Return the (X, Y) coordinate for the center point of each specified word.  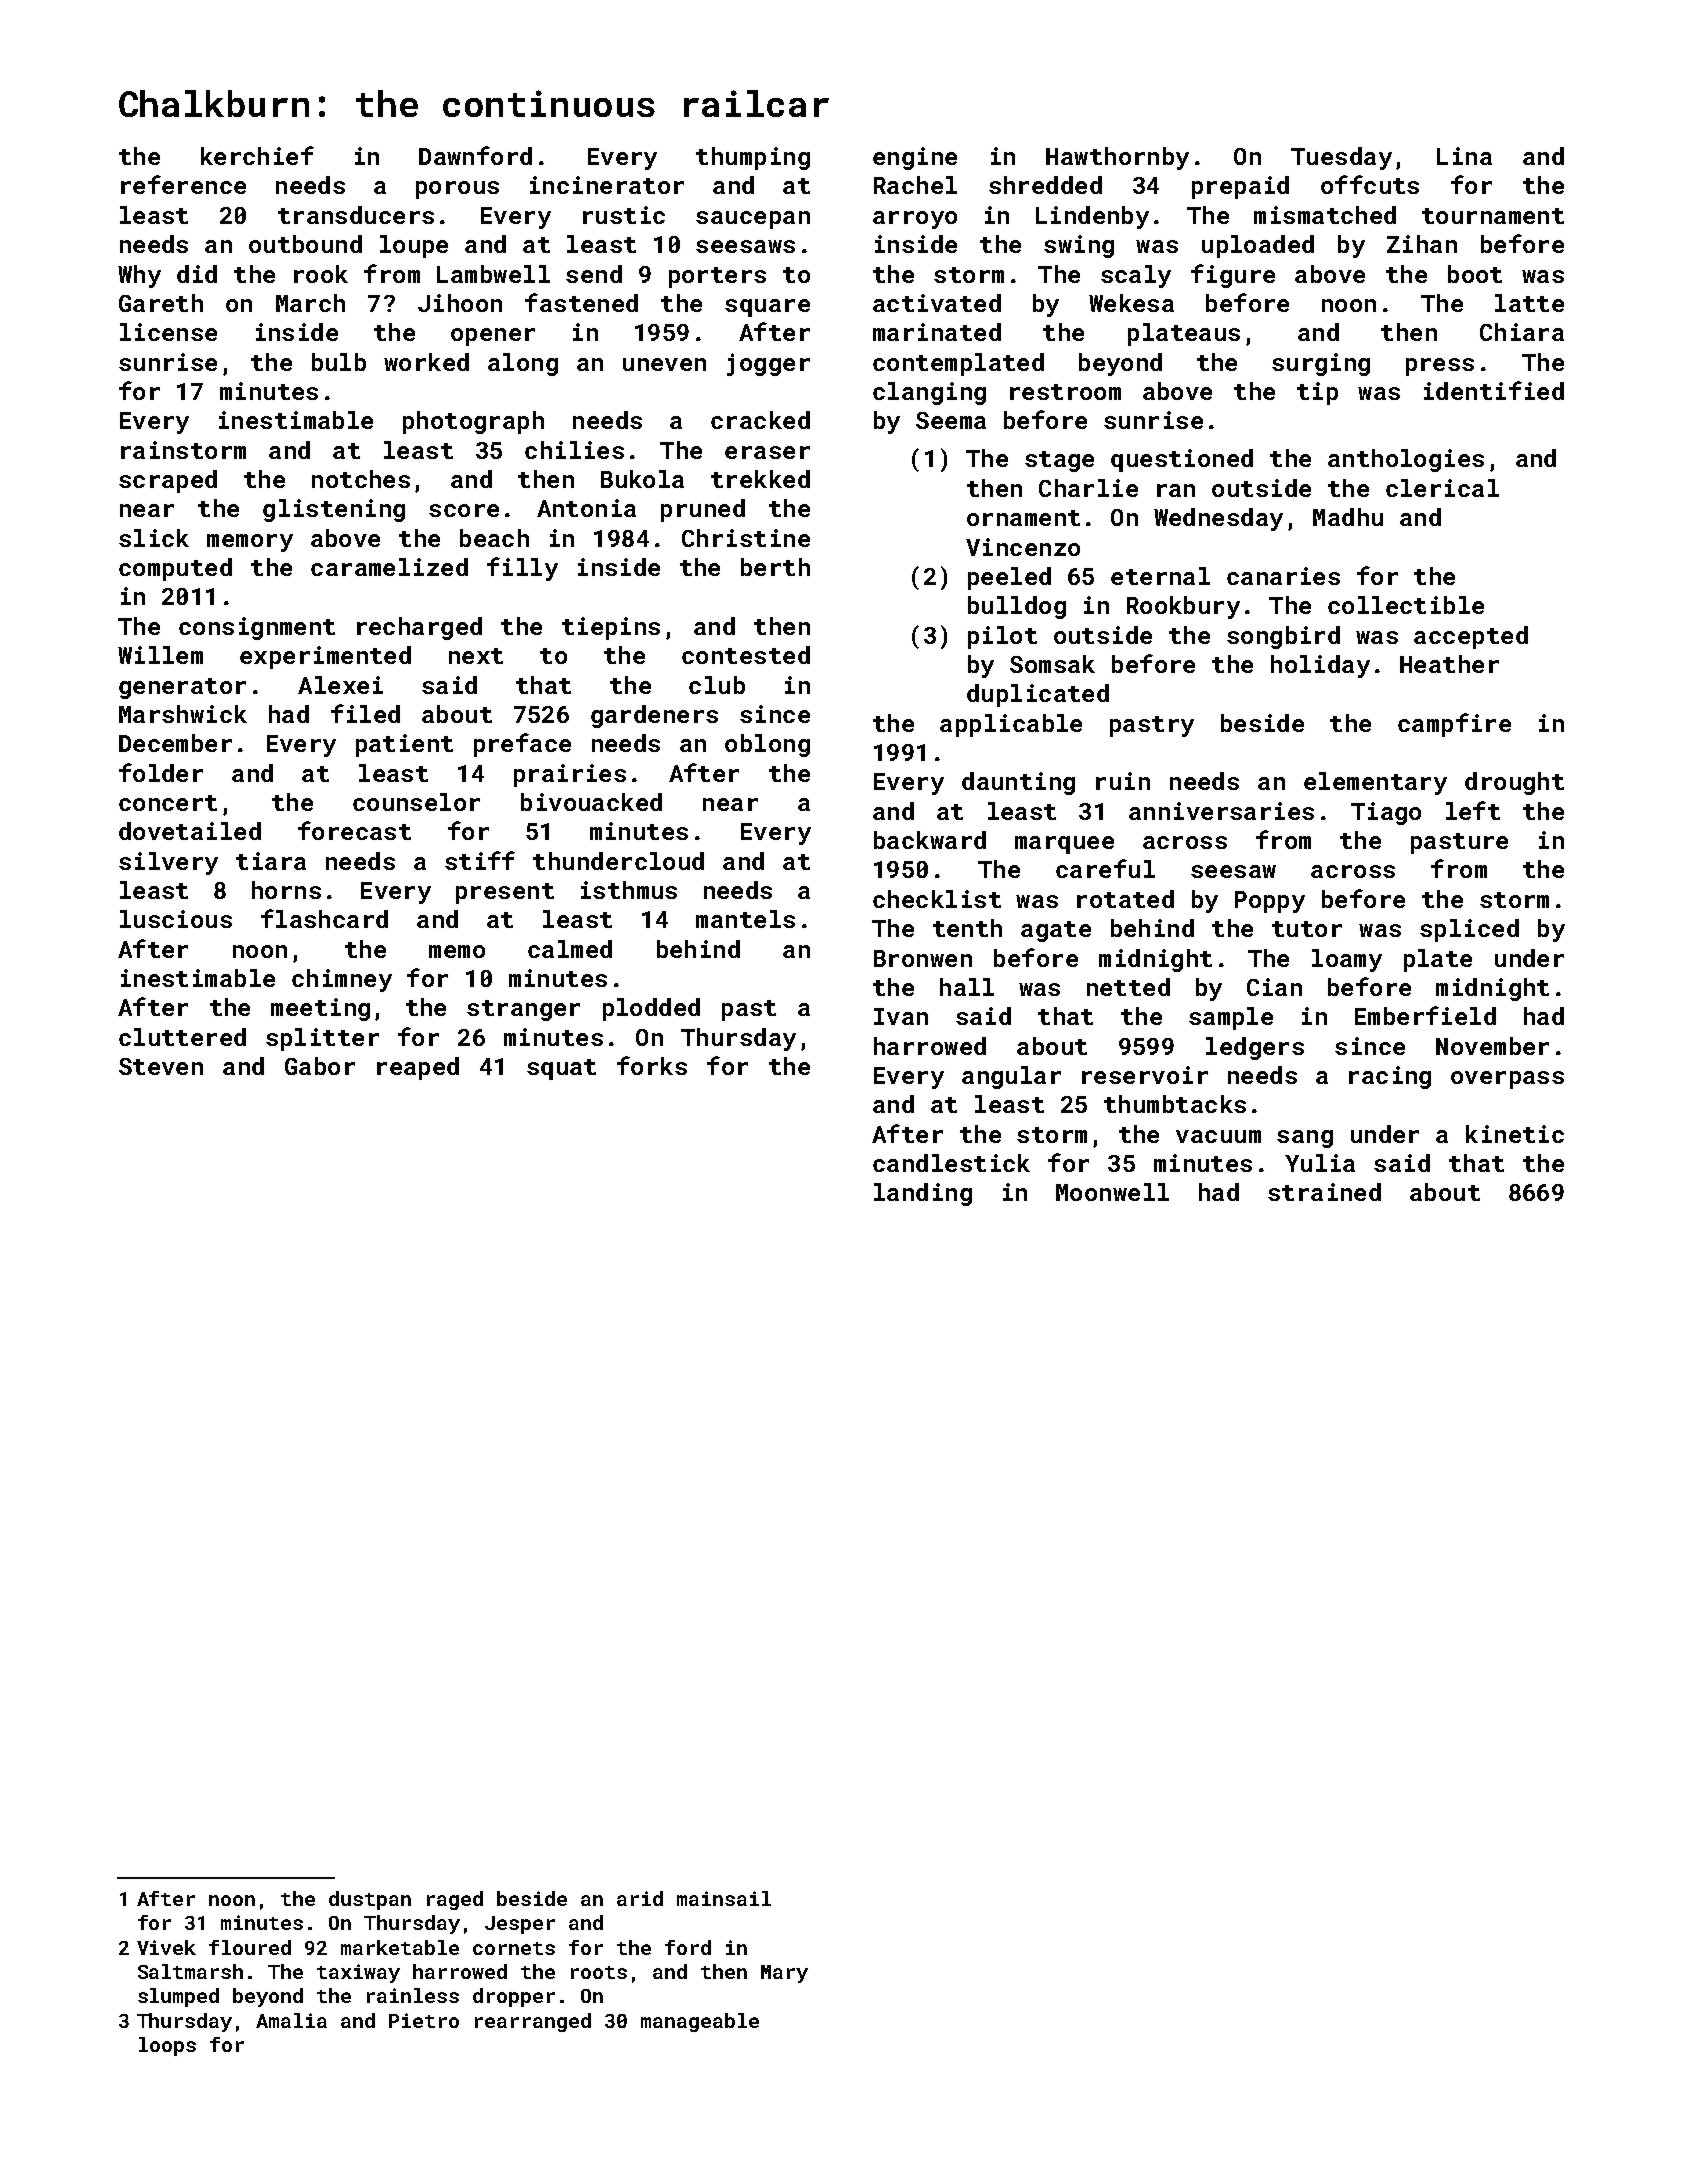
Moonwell (1112, 1192)
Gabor (320, 1066)
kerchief (257, 155)
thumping (753, 158)
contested (746, 655)
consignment (257, 628)
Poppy (1270, 902)
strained (1324, 1192)
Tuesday (1341, 158)
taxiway (358, 1973)
